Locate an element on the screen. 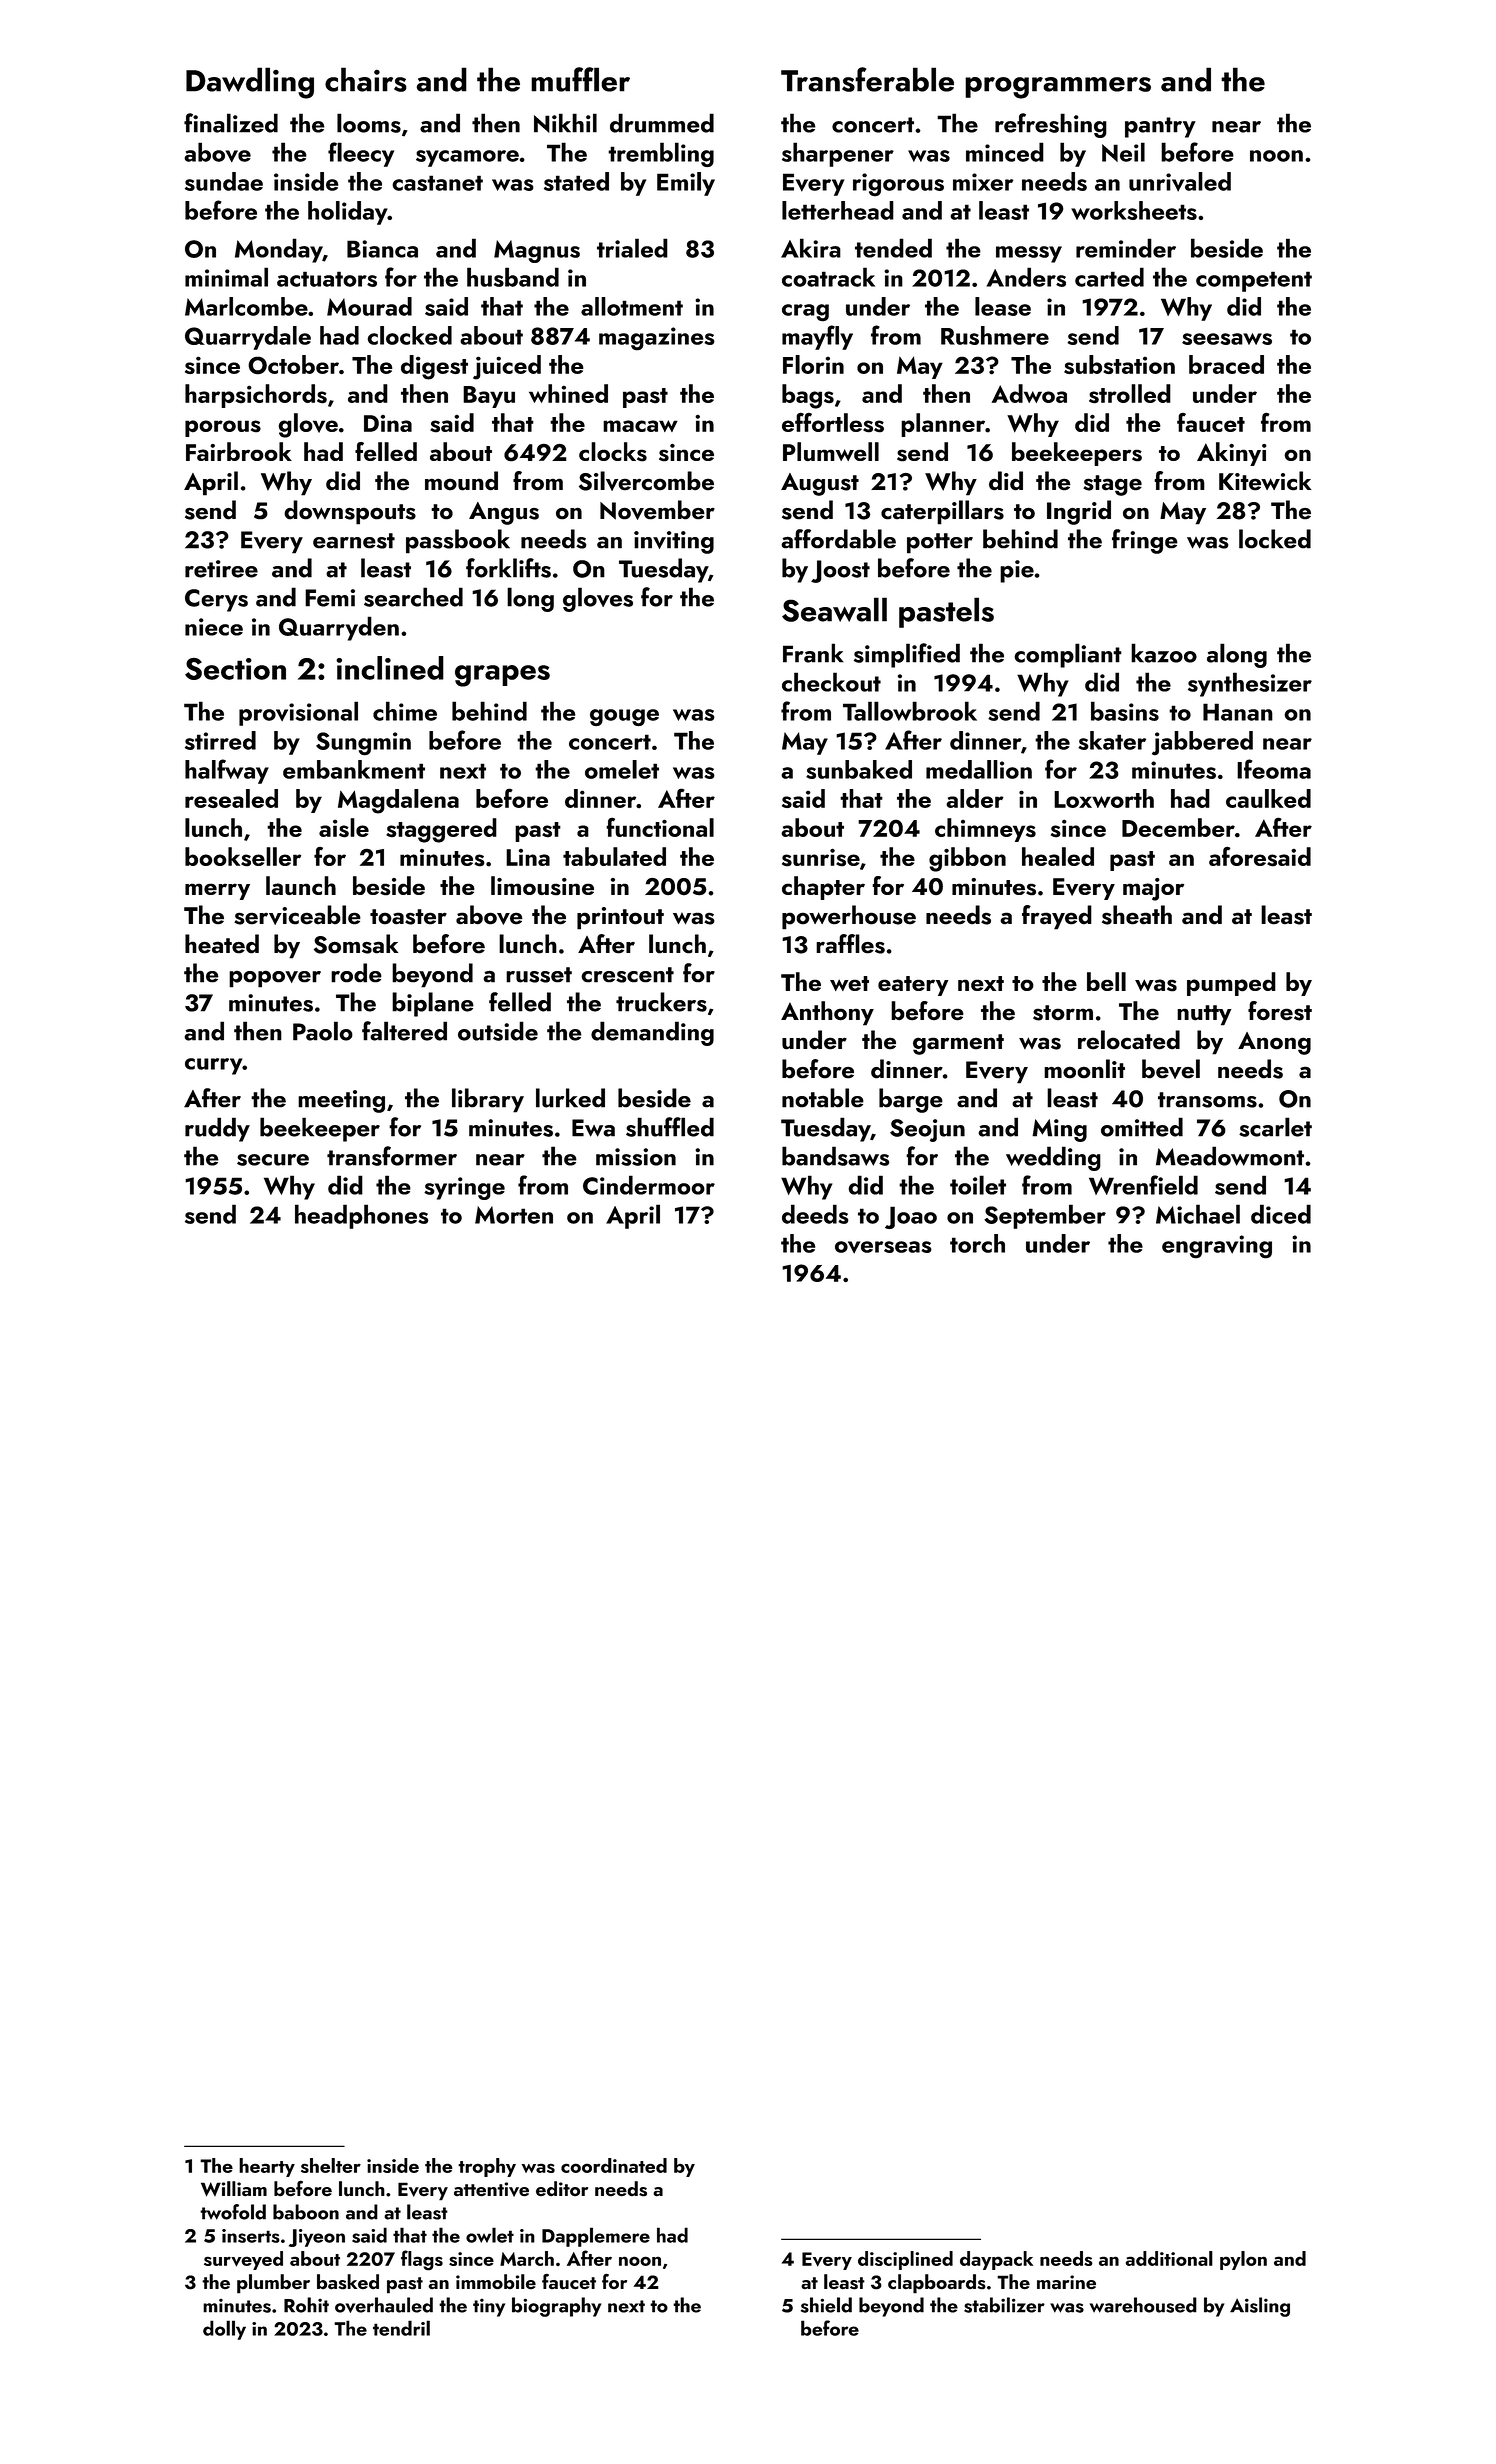  clocks is located at coordinates (613, 452).
